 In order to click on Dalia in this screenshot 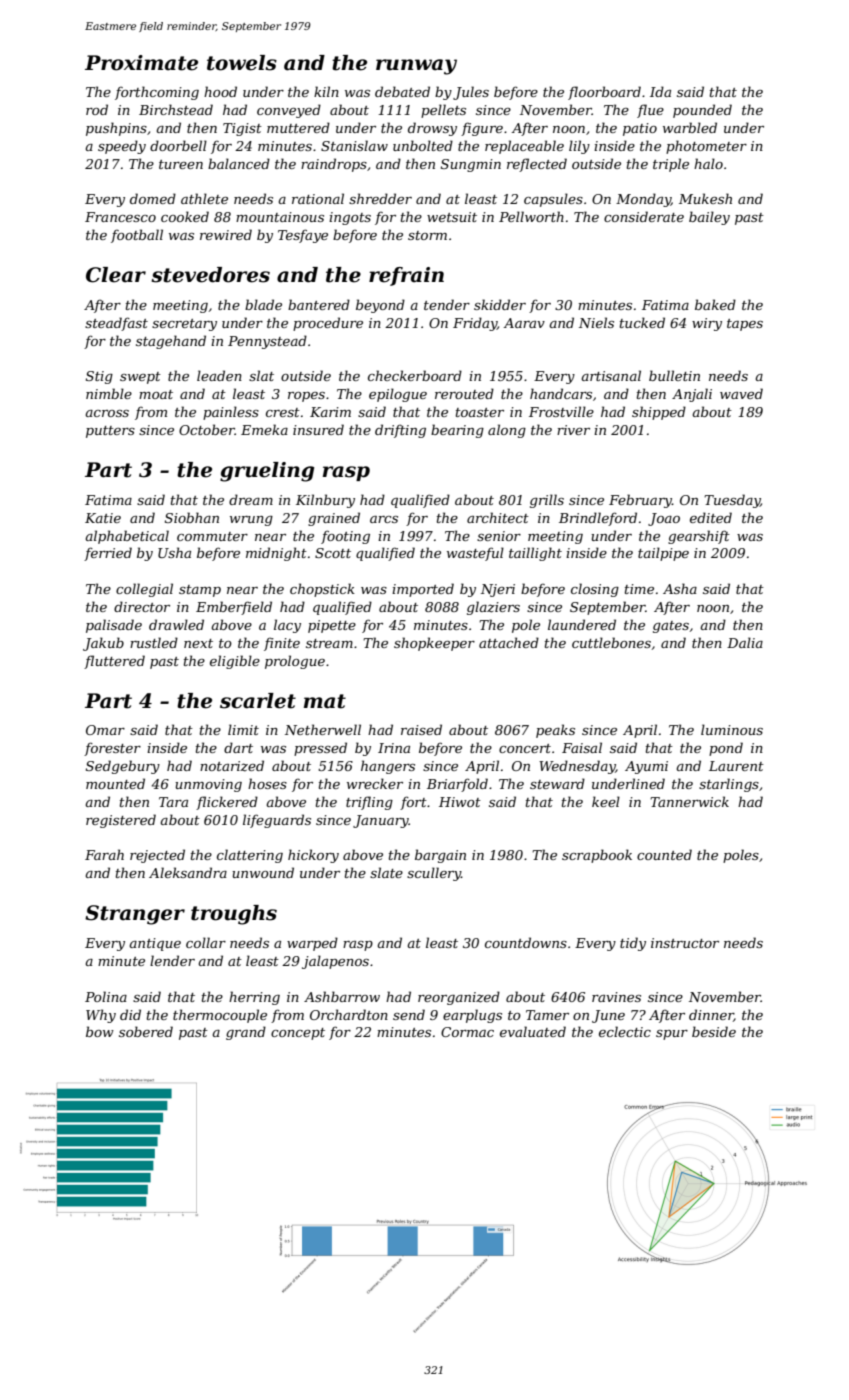, I will do `click(745, 642)`.
